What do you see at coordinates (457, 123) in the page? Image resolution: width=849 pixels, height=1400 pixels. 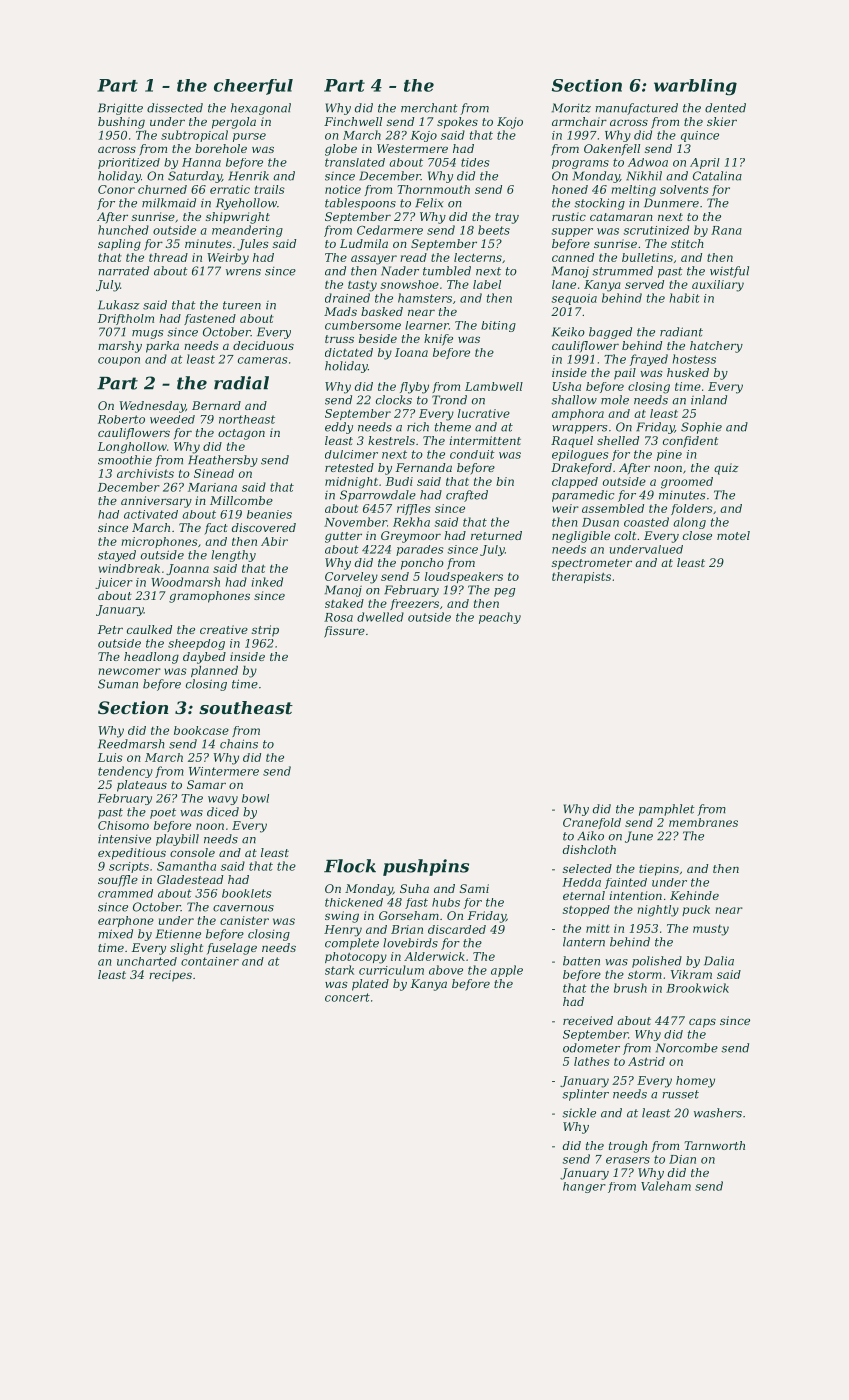 I see `spokes` at bounding box center [457, 123].
